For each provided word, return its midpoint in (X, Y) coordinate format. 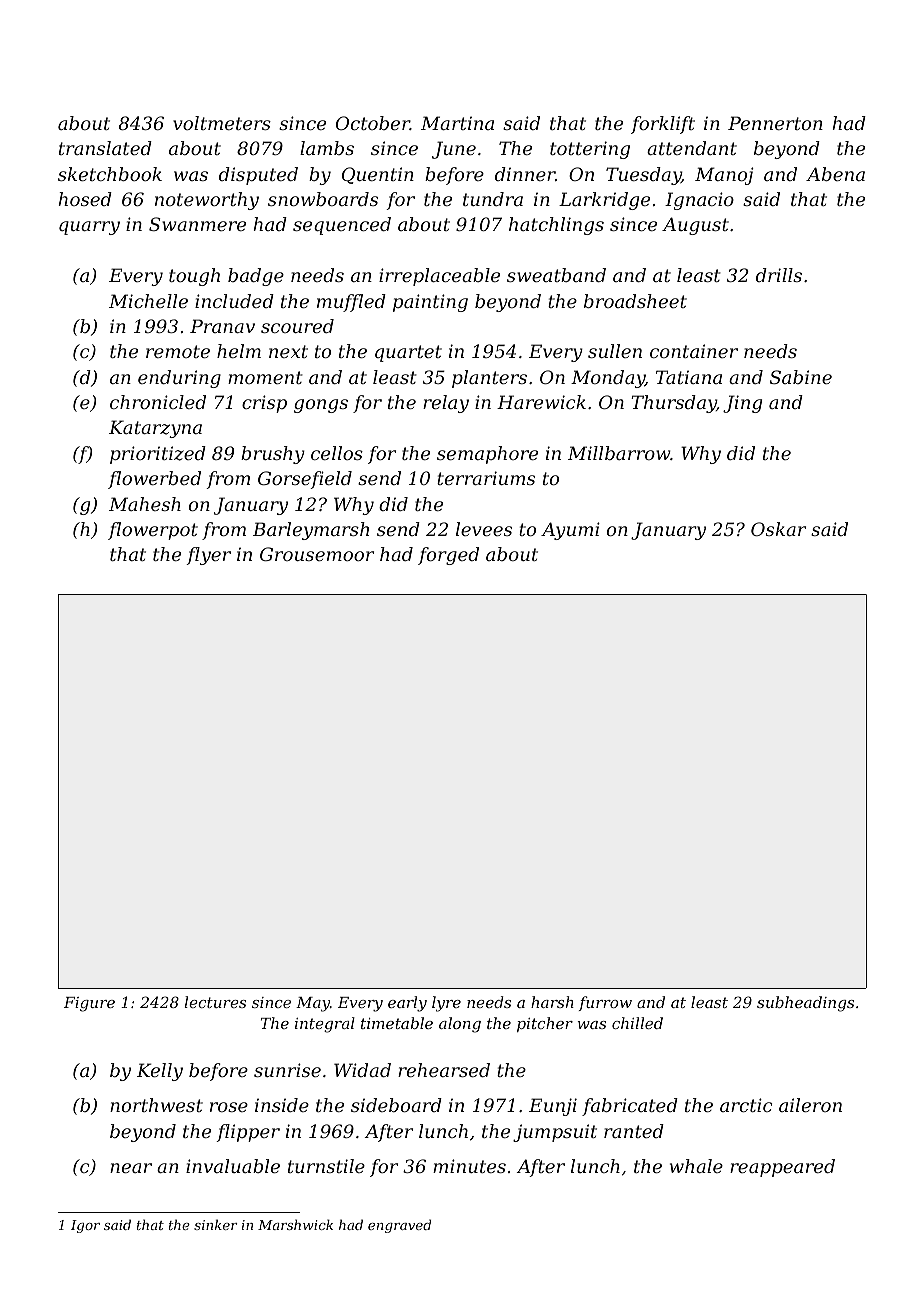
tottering (590, 150)
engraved (399, 1226)
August (695, 226)
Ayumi (570, 531)
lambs (327, 148)
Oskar (778, 529)
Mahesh (145, 504)
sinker (216, 1224)
